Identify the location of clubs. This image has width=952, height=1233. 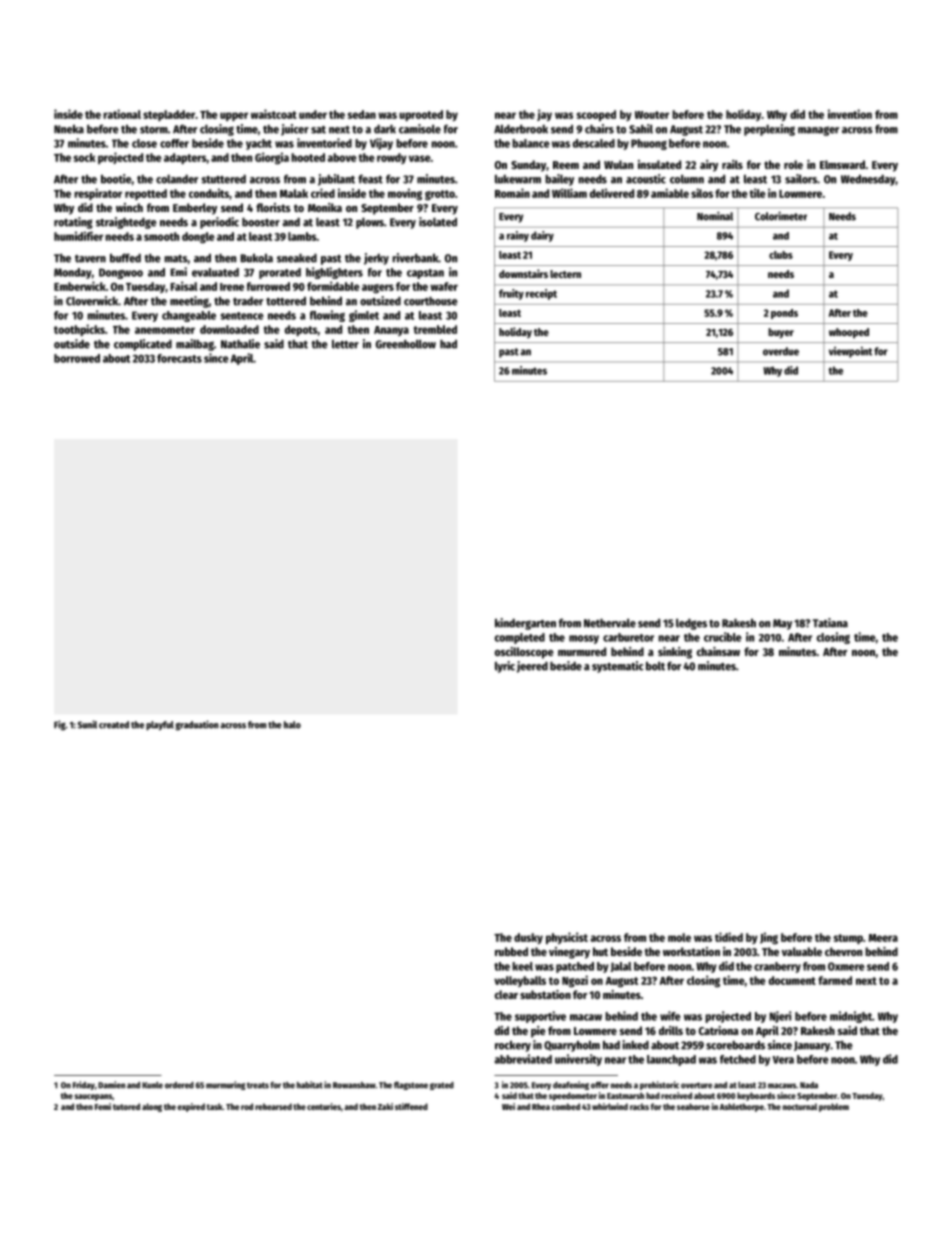
(781, 255).
